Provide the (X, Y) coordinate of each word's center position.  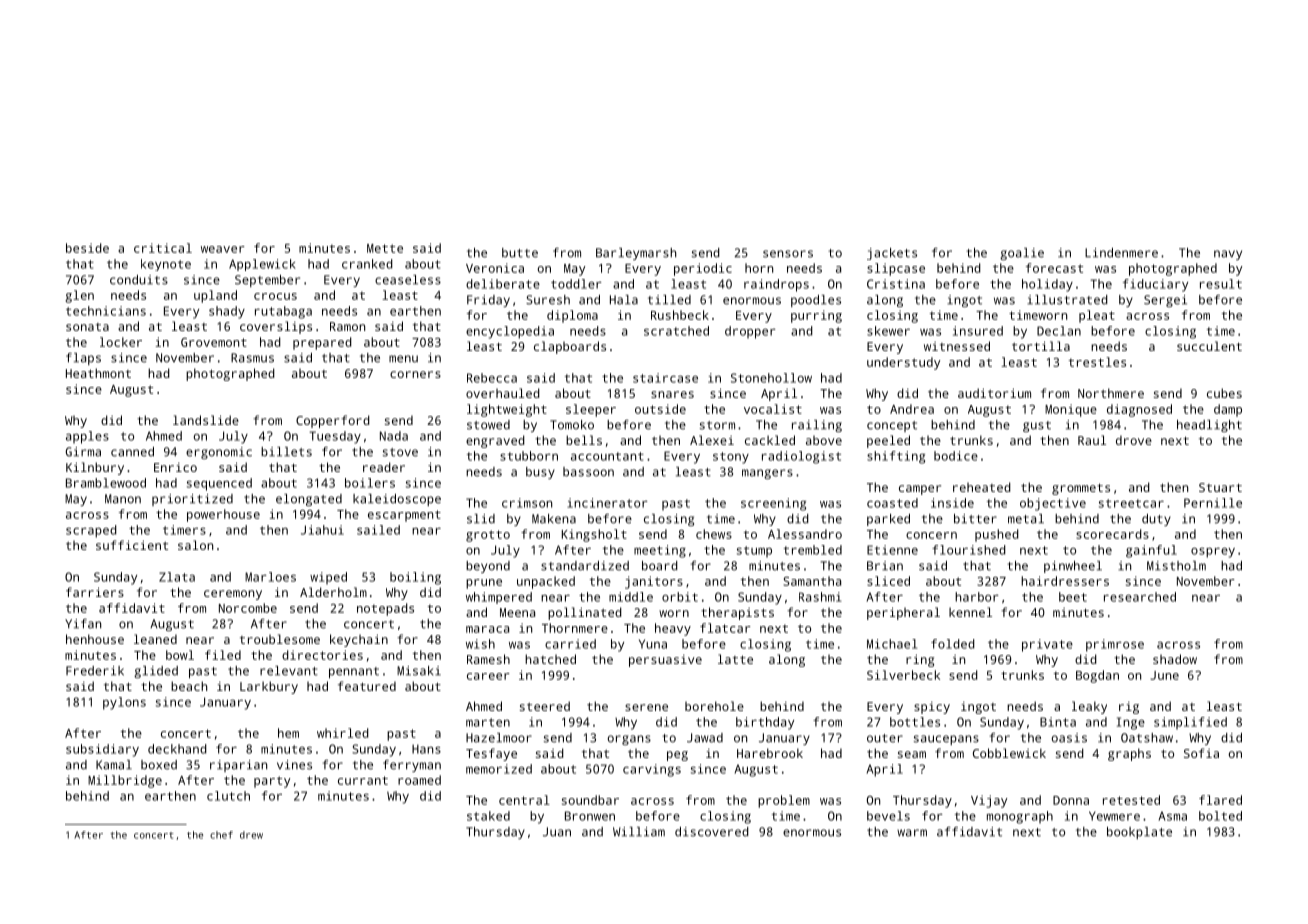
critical (163, 248)
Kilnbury (95, 468)
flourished (969, 550)
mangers (767, 474)
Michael (892, 644)
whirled (343, 733)
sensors (788, 254)
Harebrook (770, 753)
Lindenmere (1121, 253)
